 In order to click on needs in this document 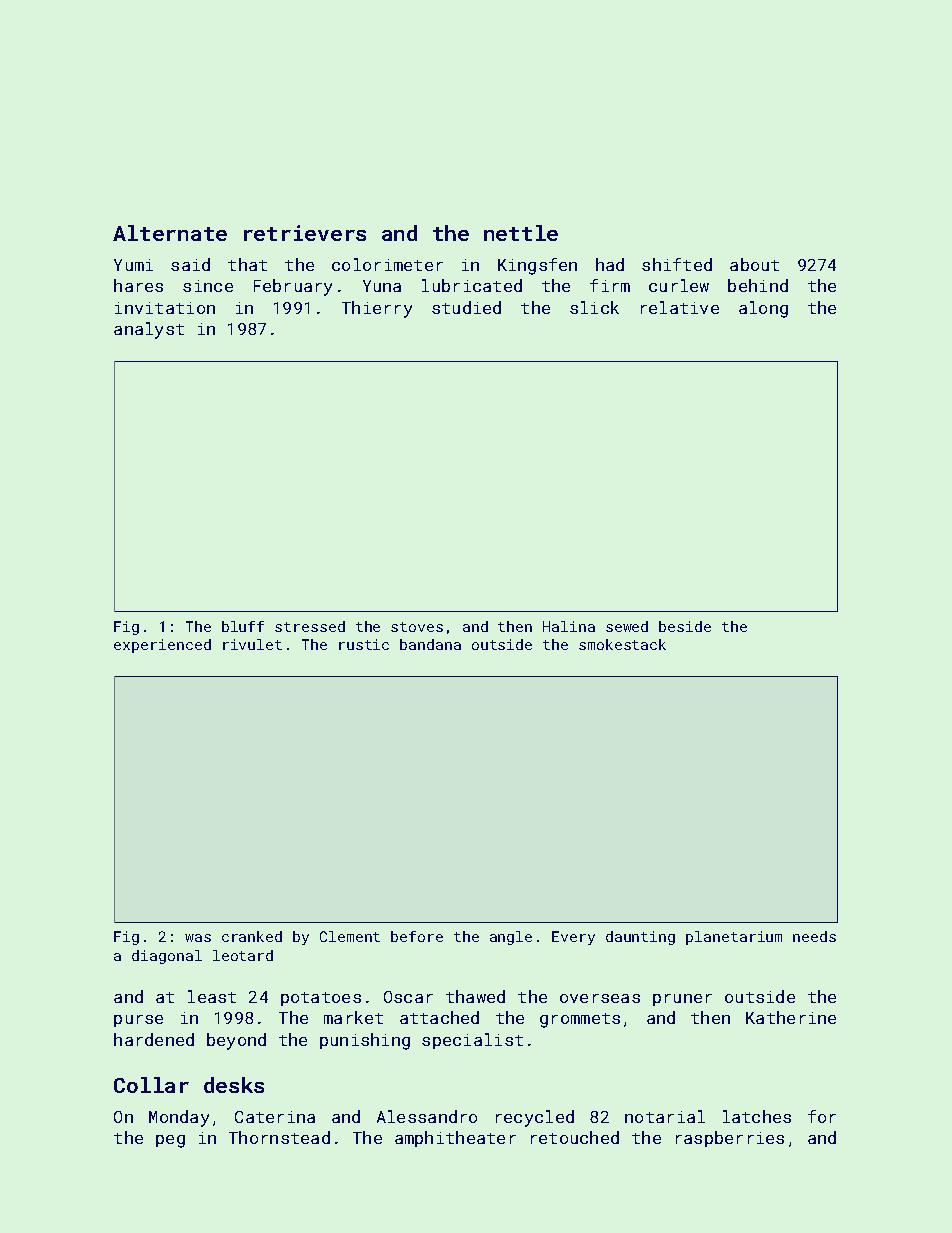, I will do `click(814, 936)`.
